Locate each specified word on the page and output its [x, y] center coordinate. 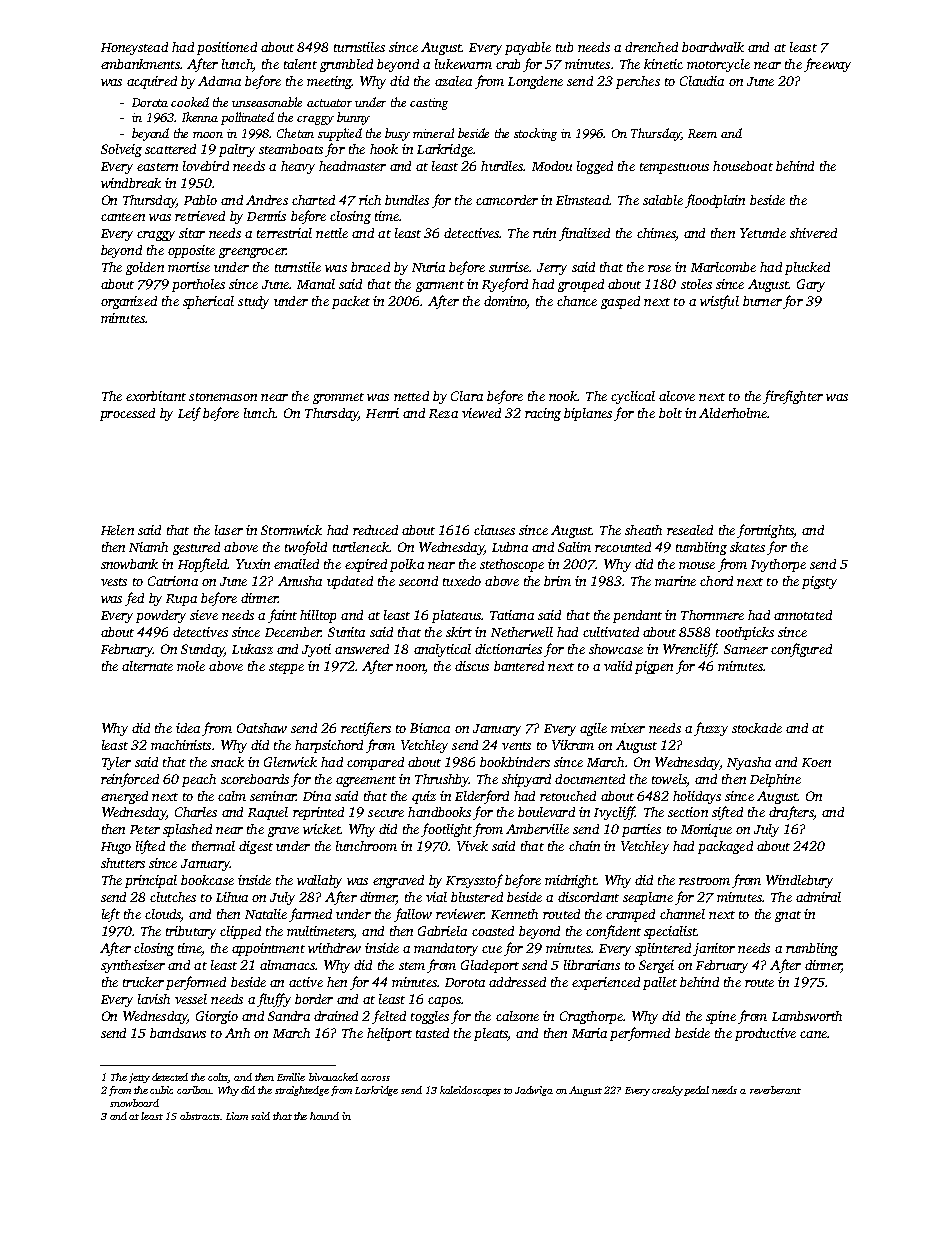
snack [227, 762]
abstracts [200, 1116]
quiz [424, 797]
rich [370, 200]
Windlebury [799, 881]
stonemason [223, 397]
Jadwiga [534, 1091]
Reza [443, 413]
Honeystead [134, 48]
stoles [696, 284]
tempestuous [674, 168]
